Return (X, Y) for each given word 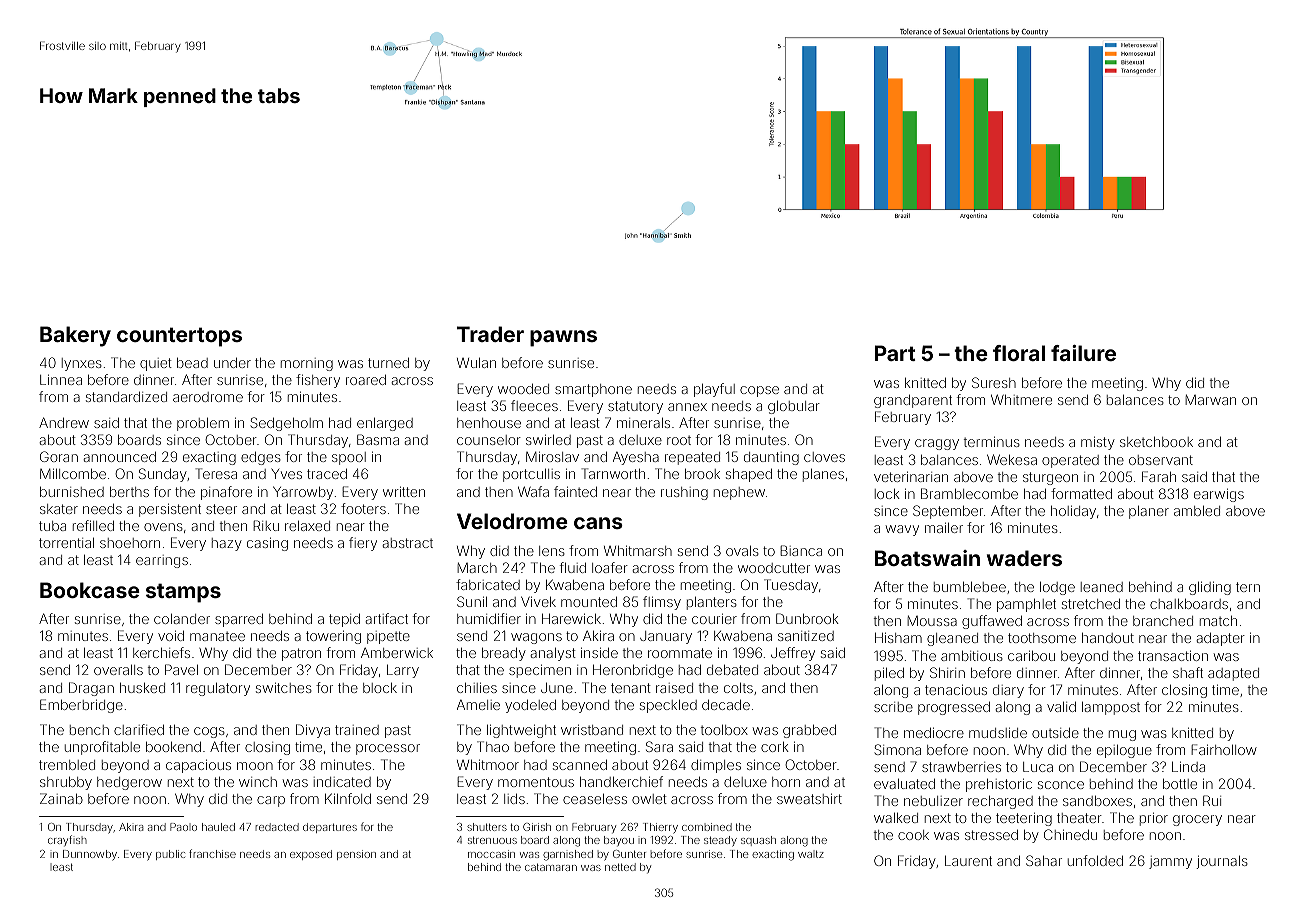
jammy (1170, 862)
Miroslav (552, 456)
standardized (126, 397)
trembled (67, 765)
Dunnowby (90, 855)
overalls (118, 670)
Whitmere (1021, 399)
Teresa (216, 473)
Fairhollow (1224, 749)
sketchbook (1156, 442)
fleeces (534, 405)
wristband (592, 729)
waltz (811, 854)
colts (738, 688)
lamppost (1111, 708)
